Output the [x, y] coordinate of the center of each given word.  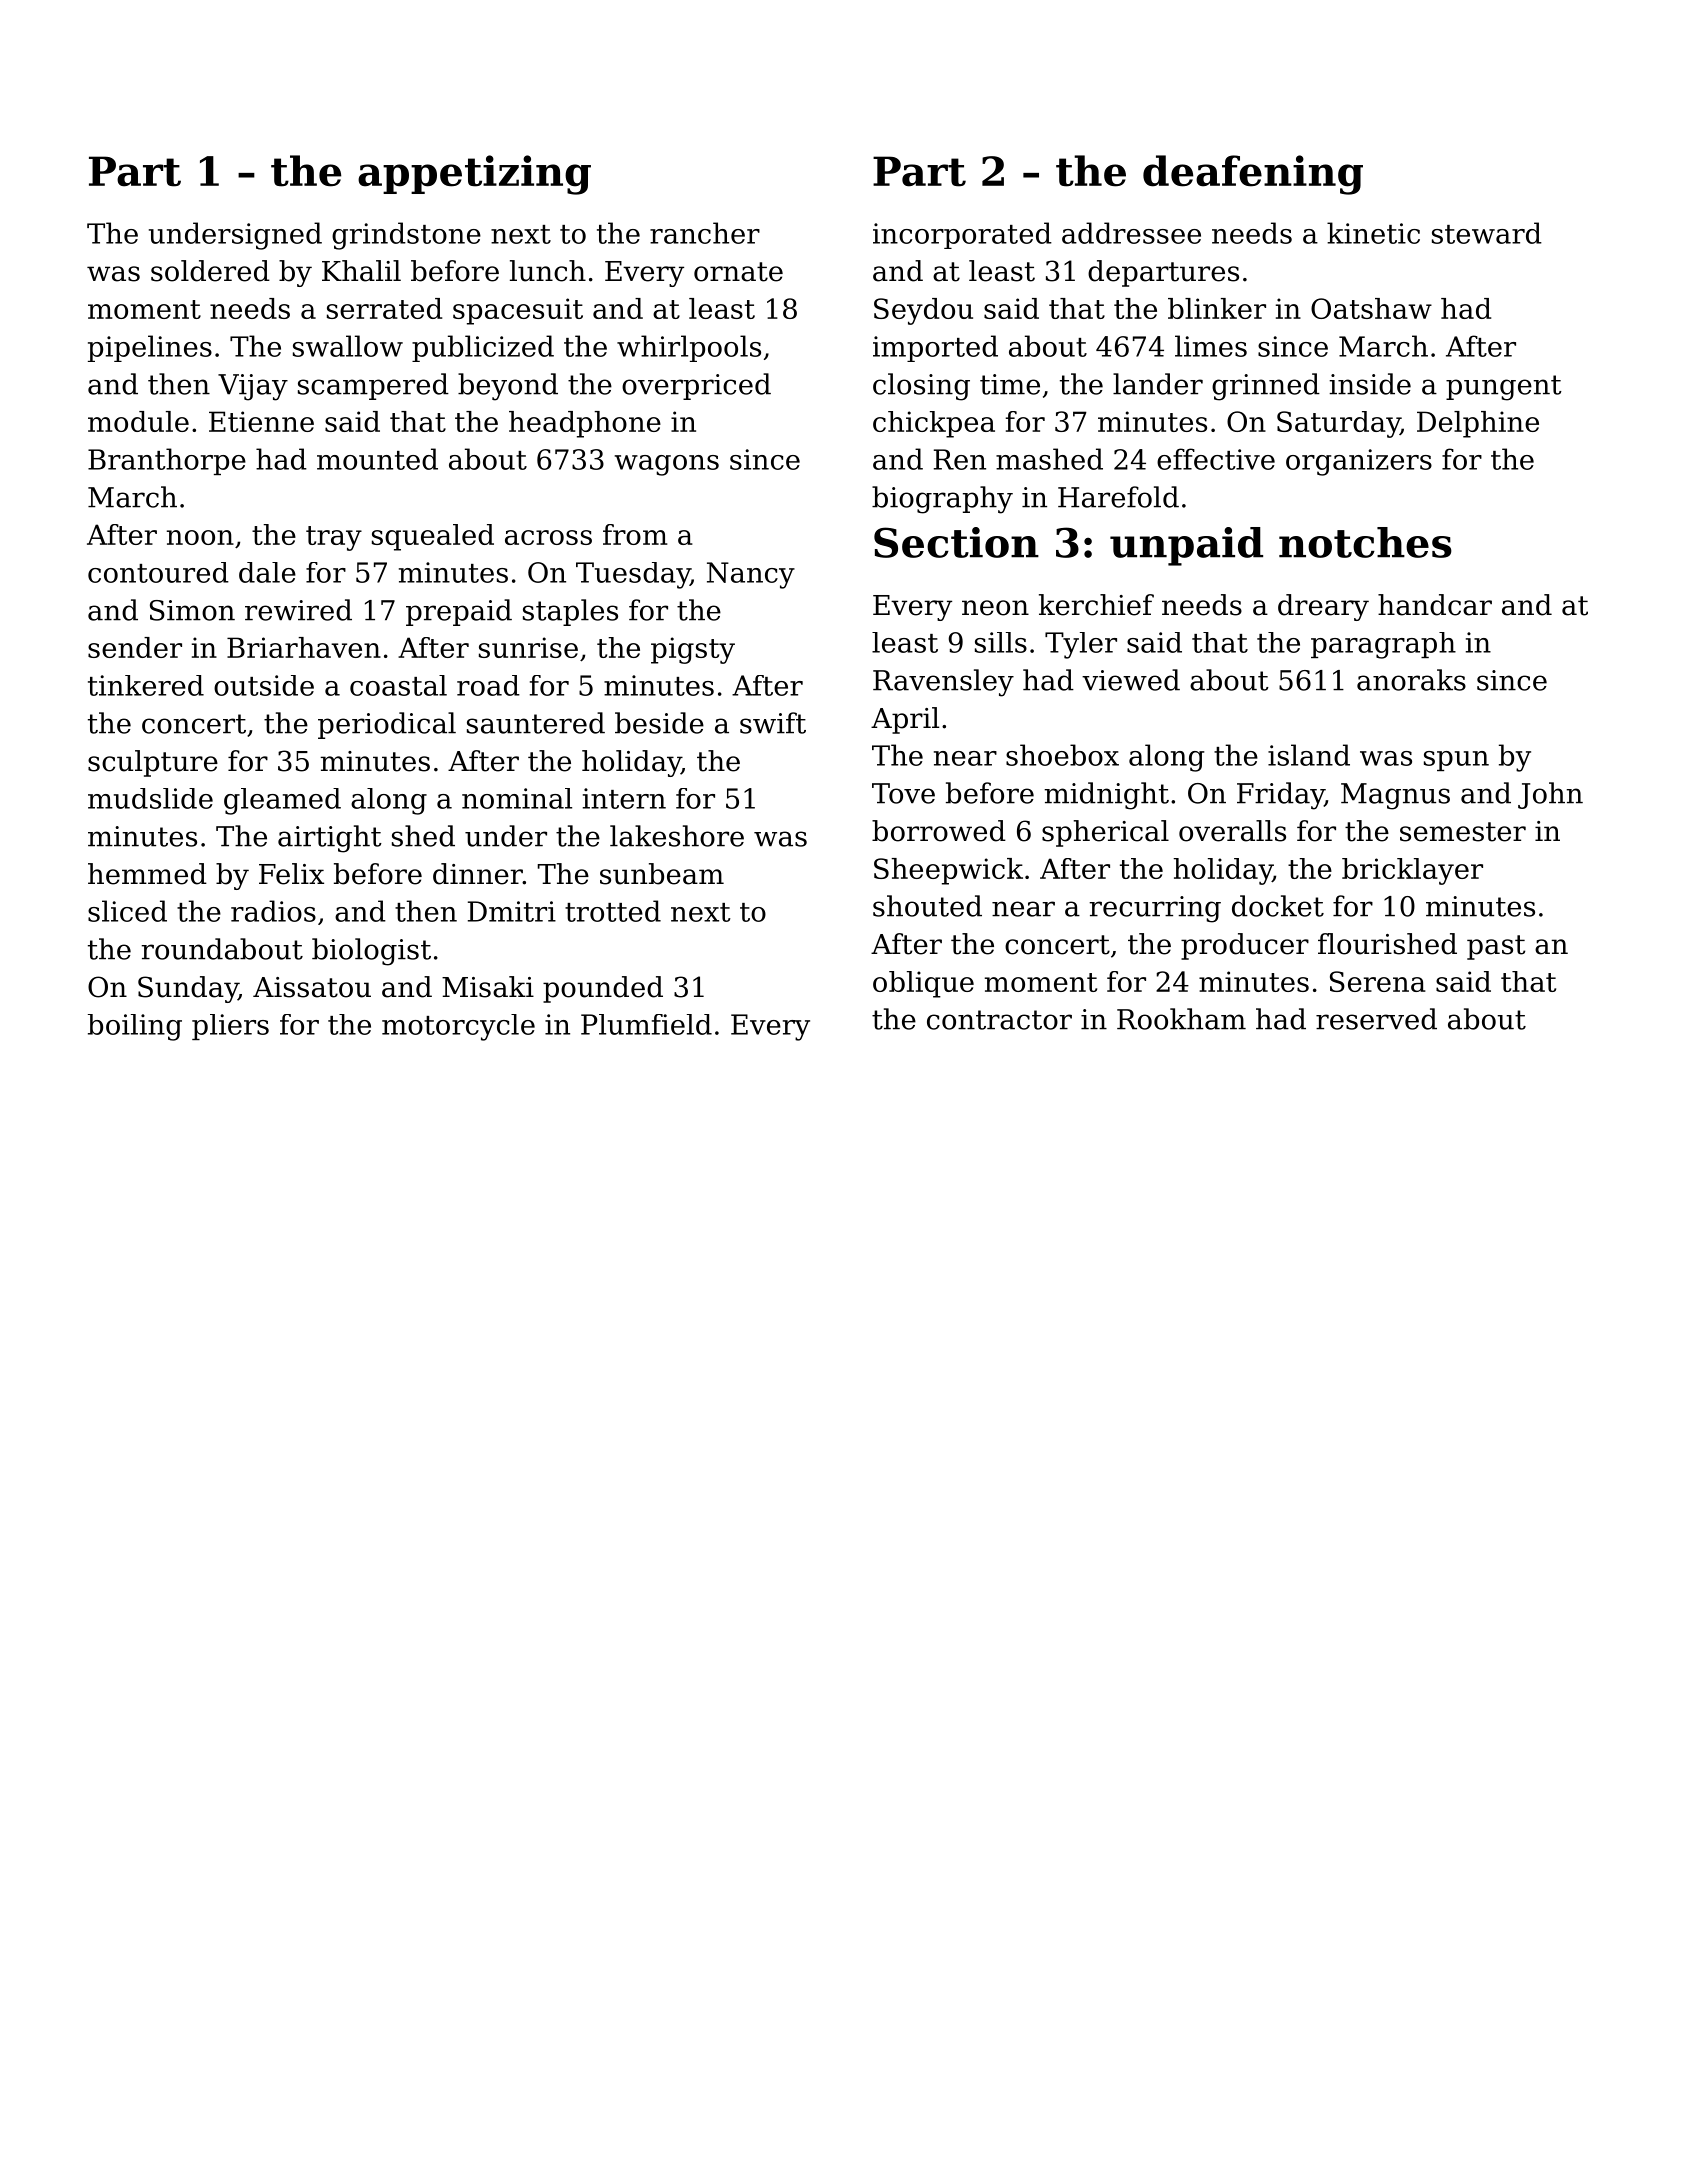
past [1496, 947]
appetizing [474, 175]
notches [1365, 542]
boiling [135, 1027]
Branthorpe [167, 461]
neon [995, 608]
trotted [613, 911]
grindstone [406, 236]
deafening [1253, 175]
